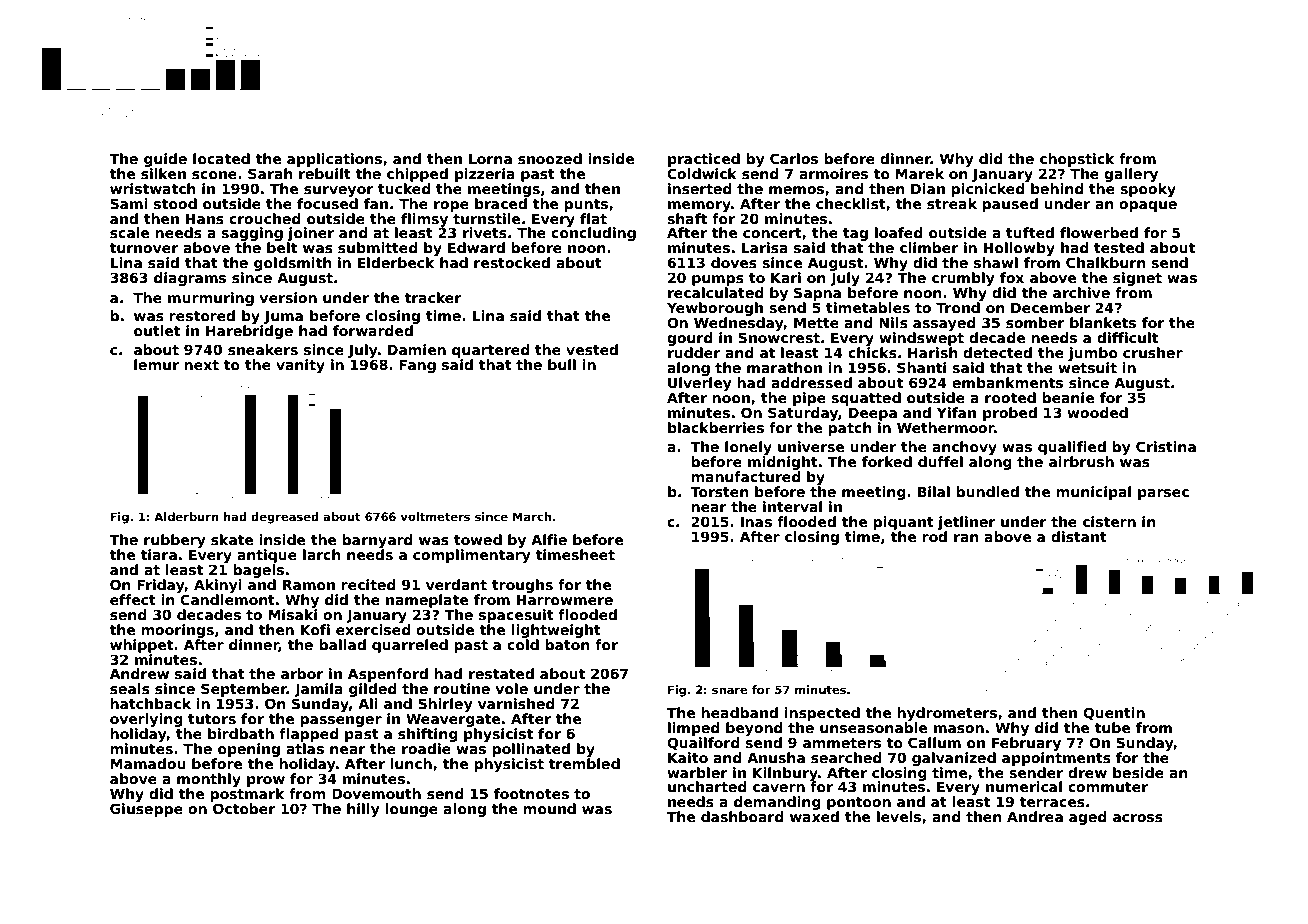 This screenshot has width=1308, height=924. Describe the element at coordinates (704, 160) in the screenshot. I see `practiced` at that location.
